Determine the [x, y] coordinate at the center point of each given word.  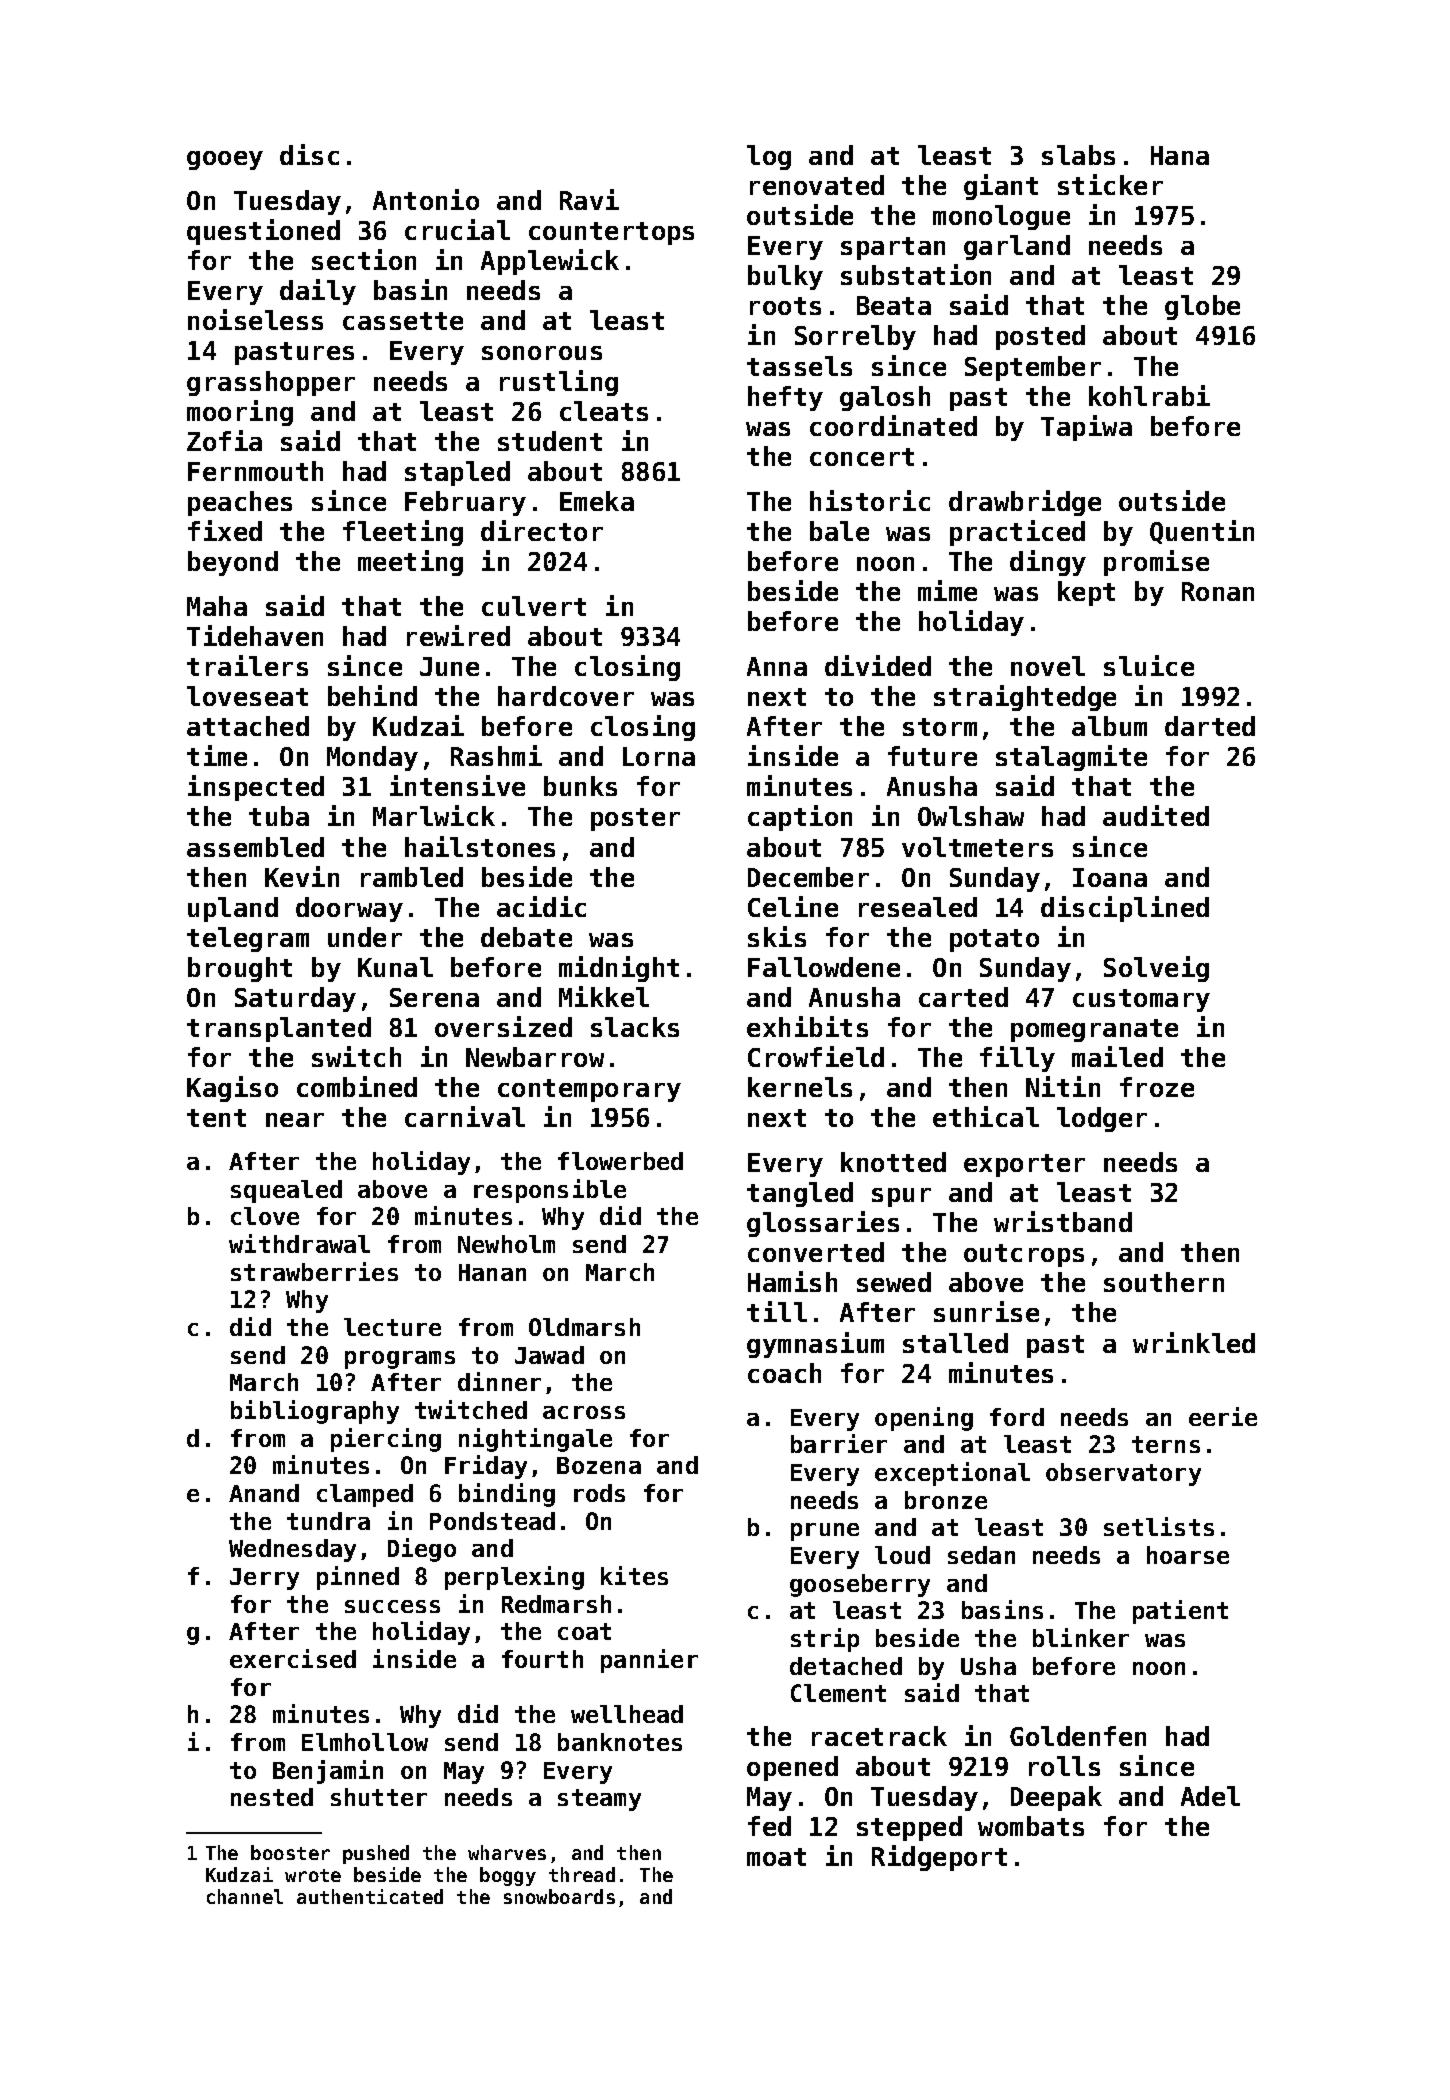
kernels [800, 1087]
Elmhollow [365, 1742]
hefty [785, 398]
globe [1202, 307]
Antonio [426, 199]
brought [240, 969]
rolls [1064, 1766]
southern [1164, 1282]
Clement [838, 1693]
